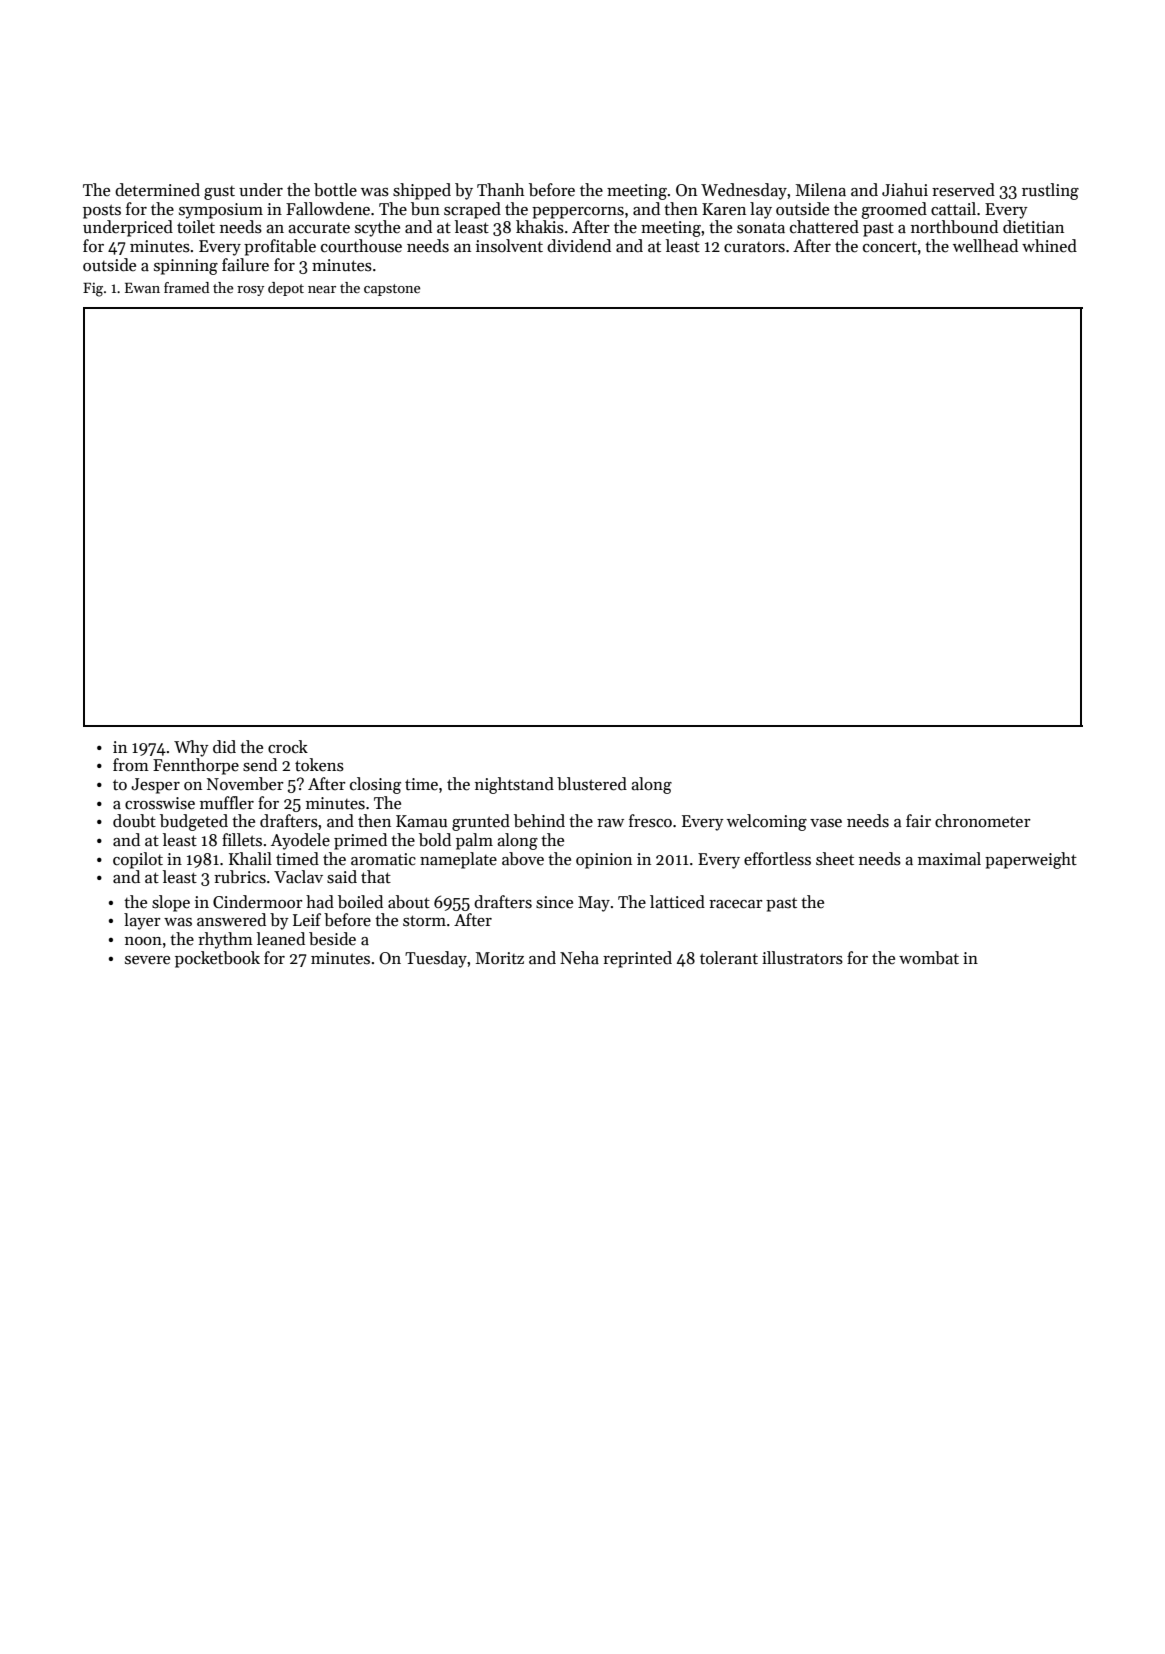 The image size is (1165, 1654). Describe the element at coordinates (392, 290) in the screenshot. I see `capstone` at that location.
